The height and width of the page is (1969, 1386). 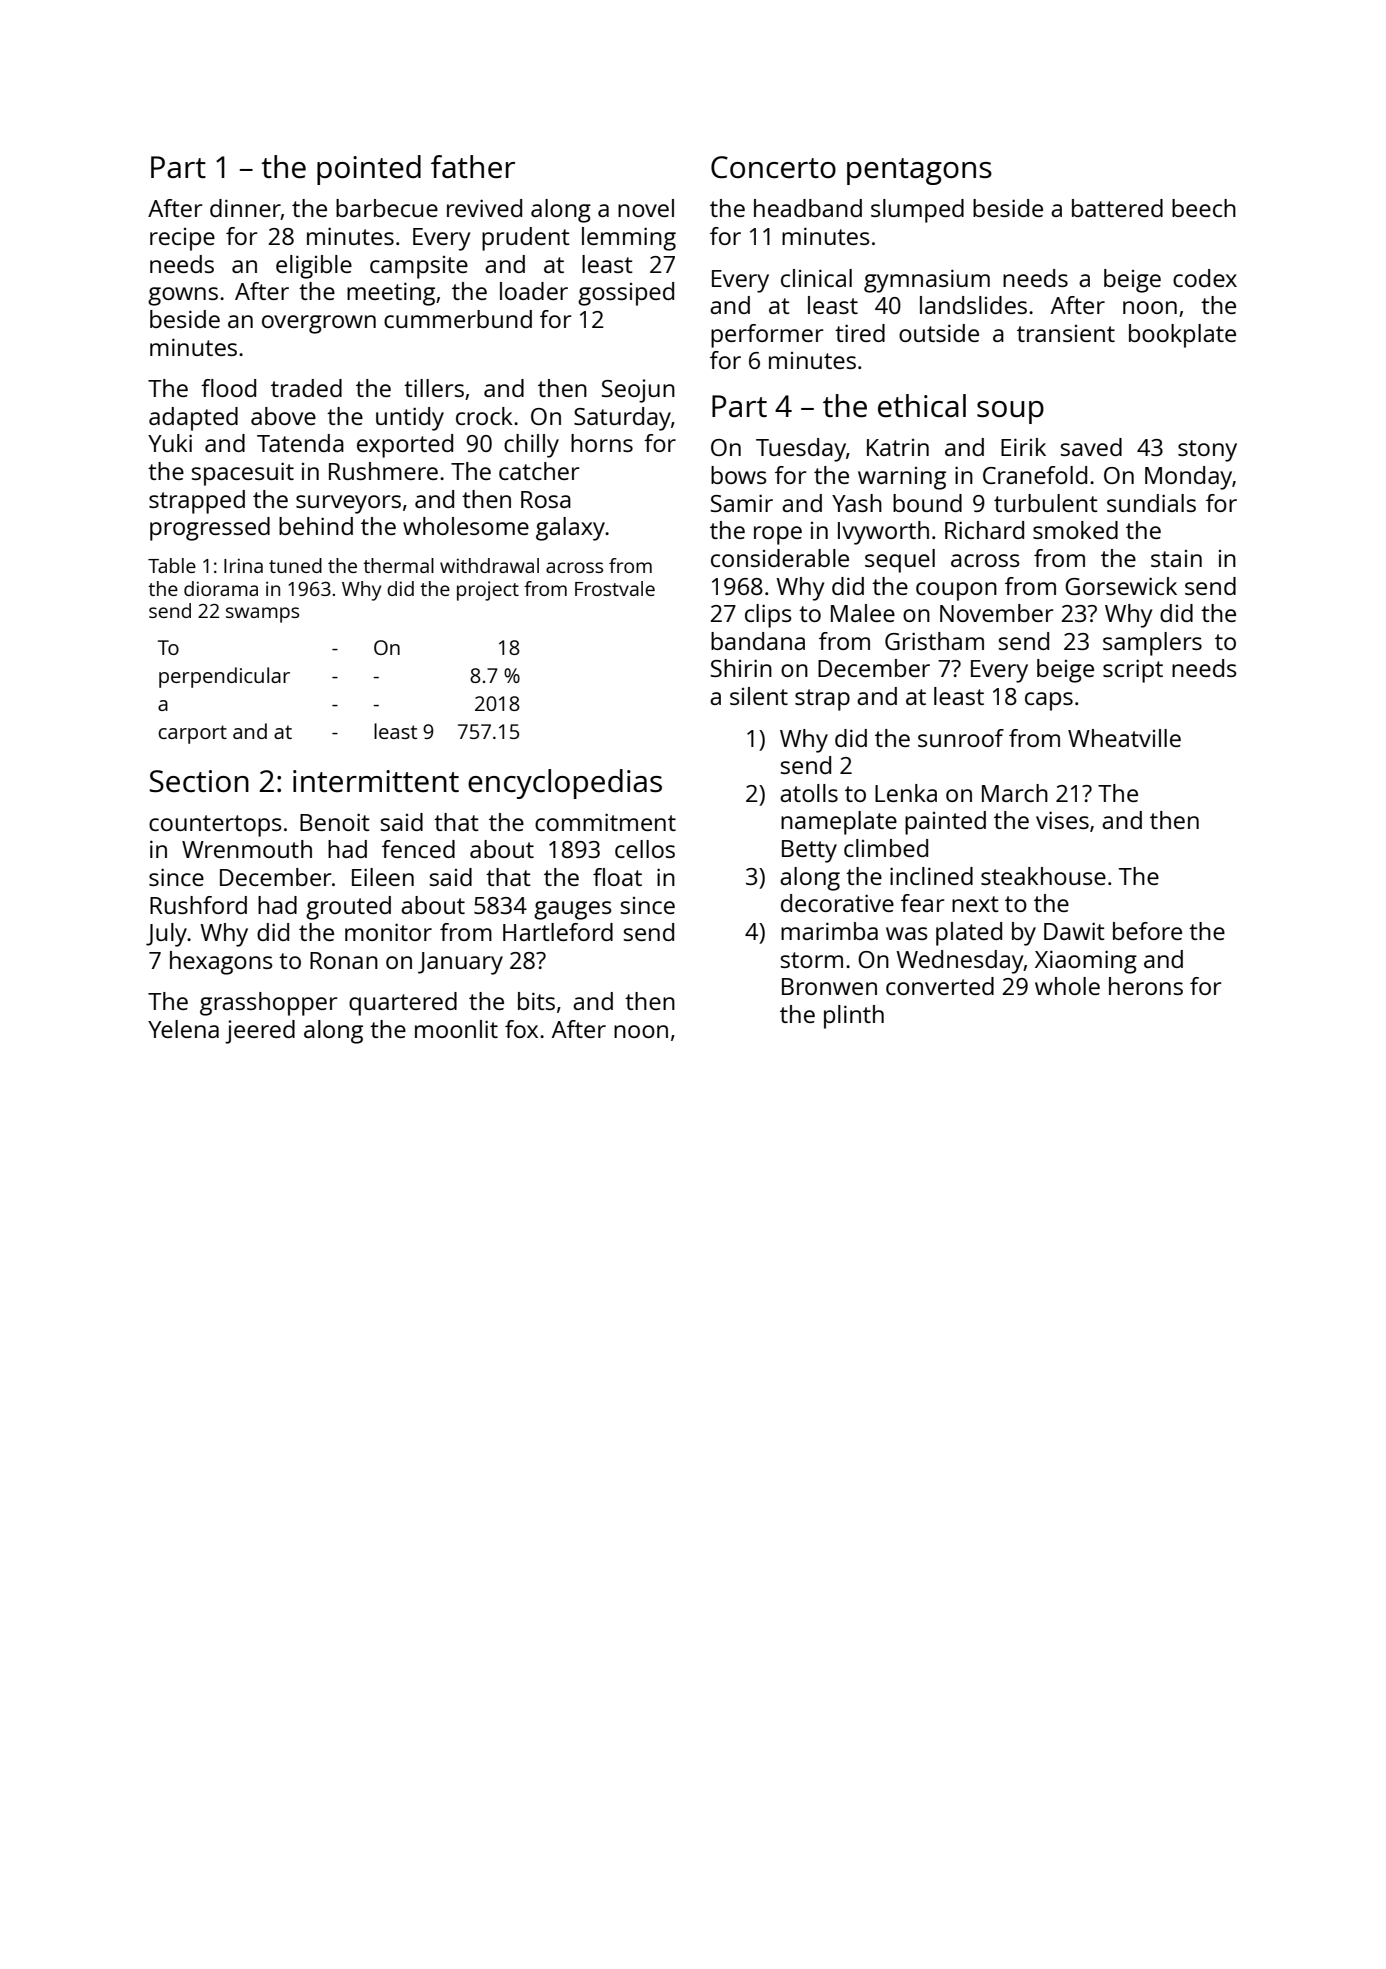 I want to click on July, so click(x=167, y=935).
